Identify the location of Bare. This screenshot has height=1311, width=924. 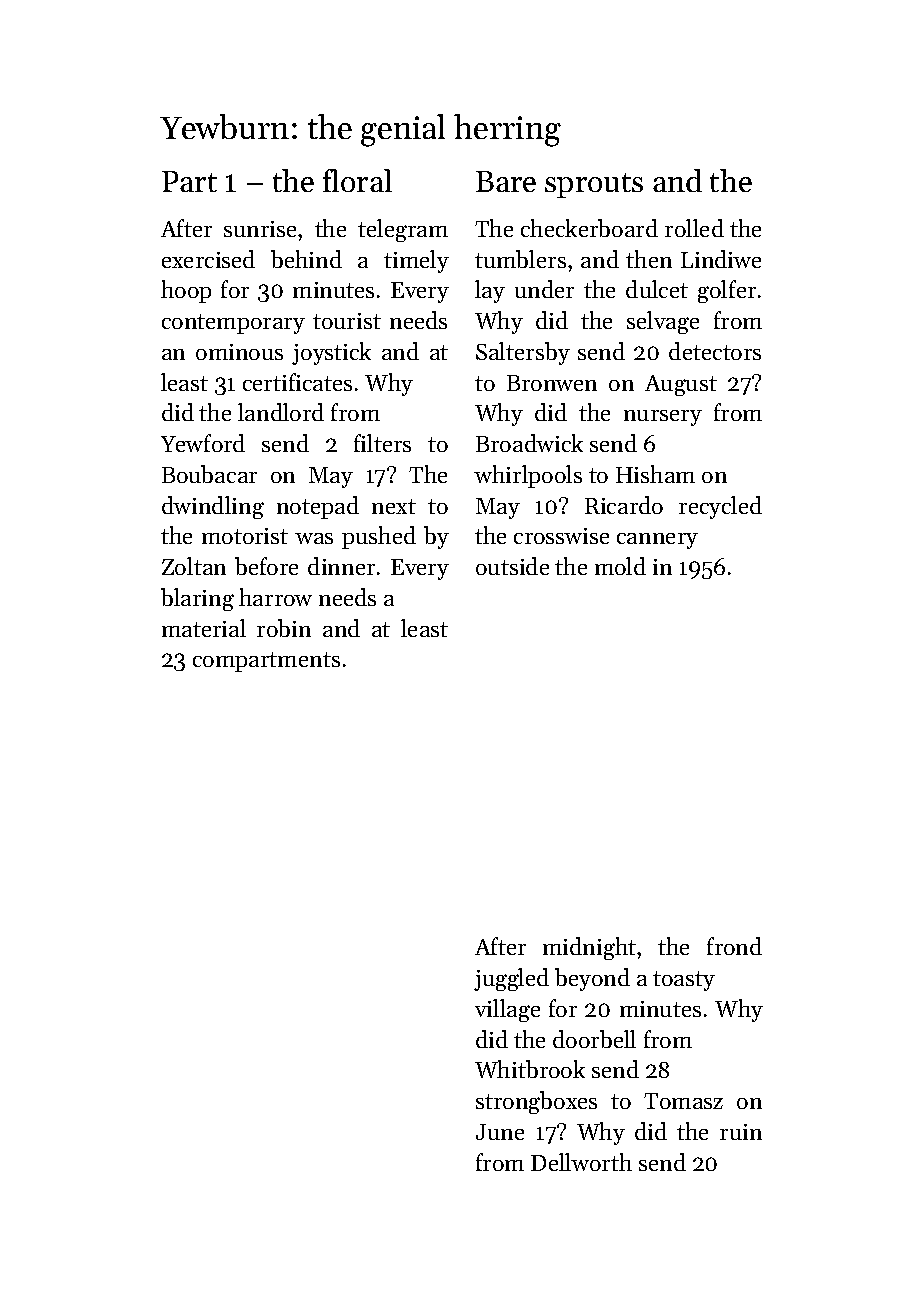
(506, 181).
